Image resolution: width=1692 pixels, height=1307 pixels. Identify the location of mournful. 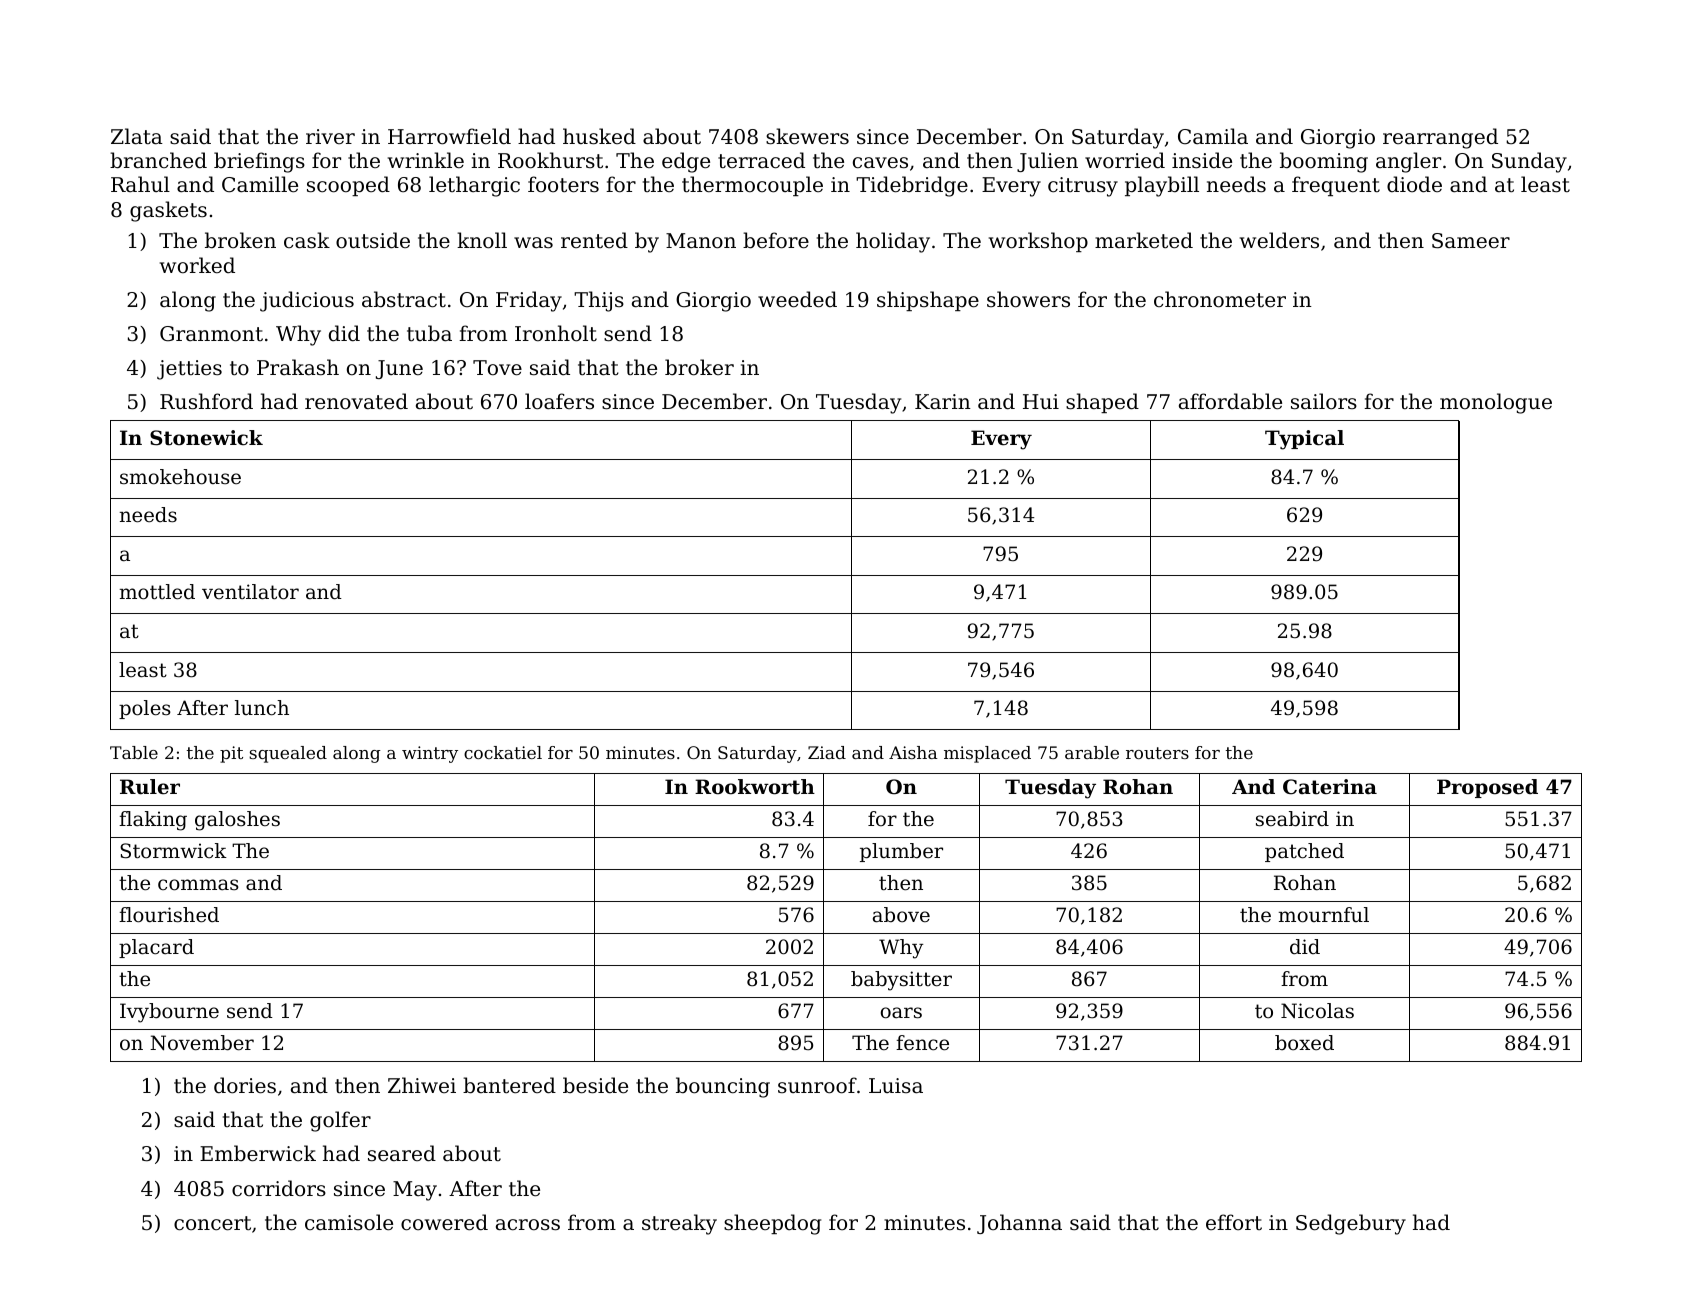
(1324, 915).
